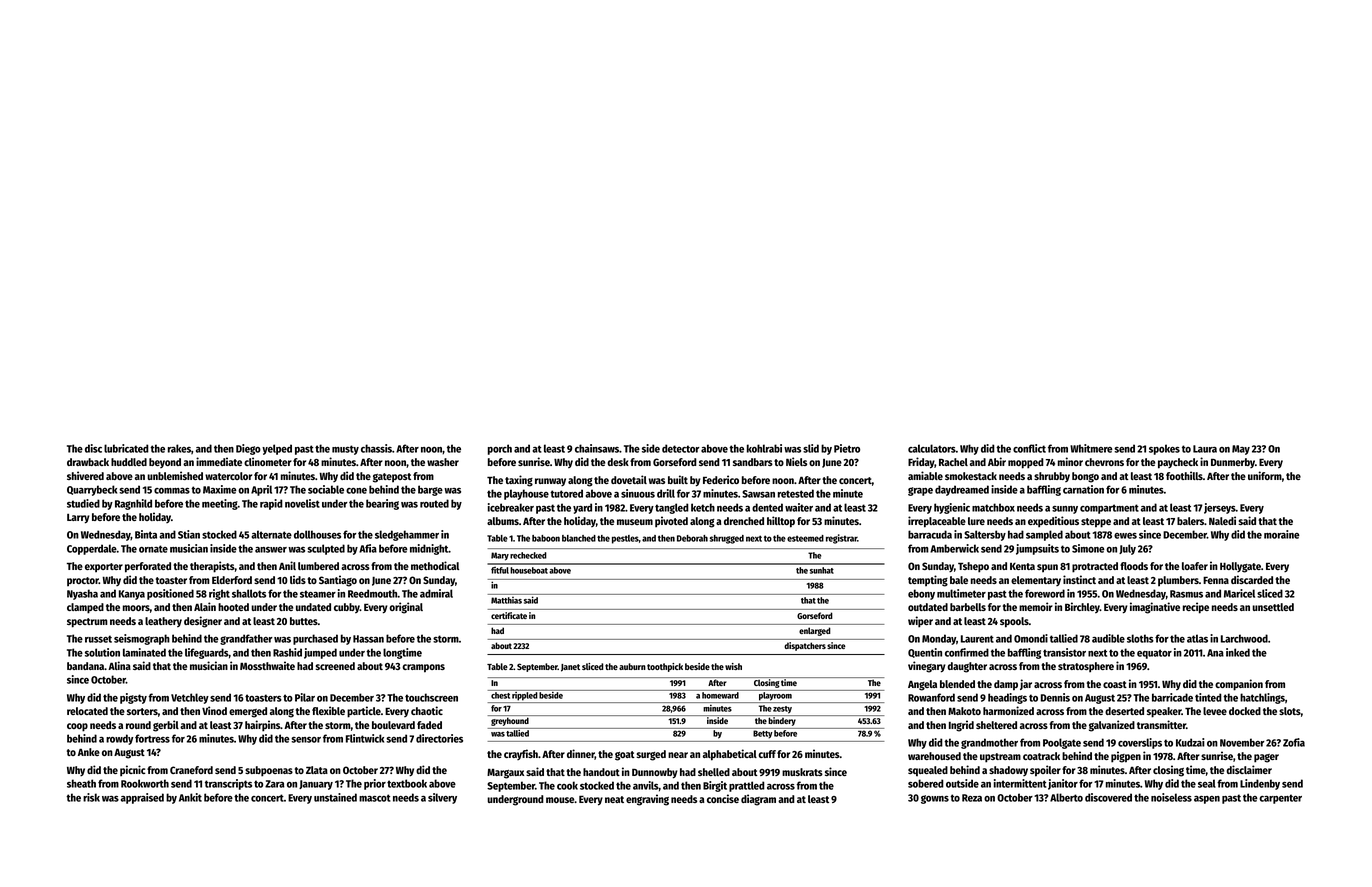  What do you see at coordinates (78, 519) in the document?
I see `Larry` at bounding box center [78, 519].
